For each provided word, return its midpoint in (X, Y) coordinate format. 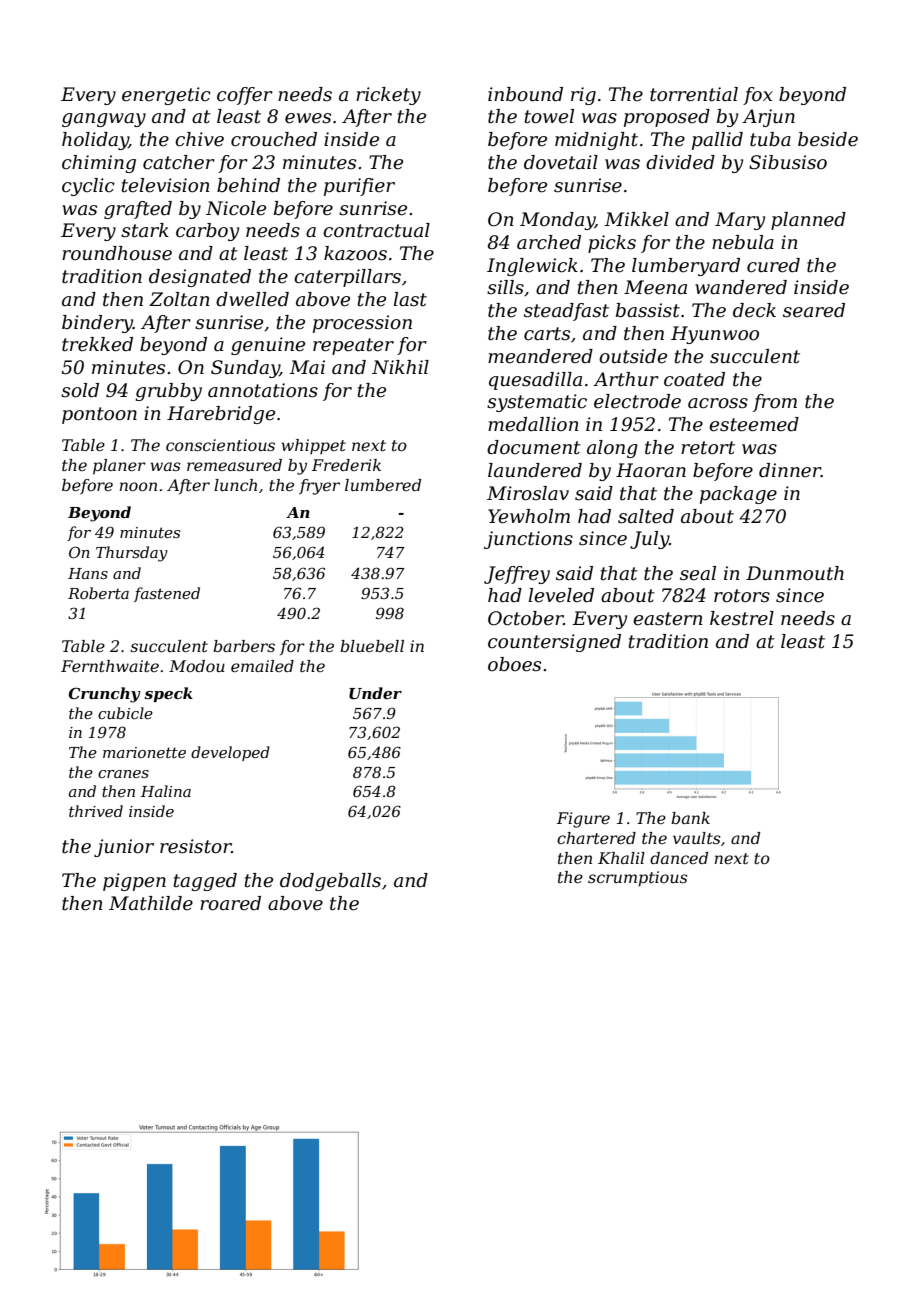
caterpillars (347, 278)
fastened (167, 594)
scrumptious (638, 879)
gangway (104, 120)
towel (549, 116)
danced (679, 858)
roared (230, 903)
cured (773, 265)
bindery (97, 324)
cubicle (125, 713)
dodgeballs (330, 882)
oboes (514, 664)
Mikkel (636, 219)
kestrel (742, 618)
